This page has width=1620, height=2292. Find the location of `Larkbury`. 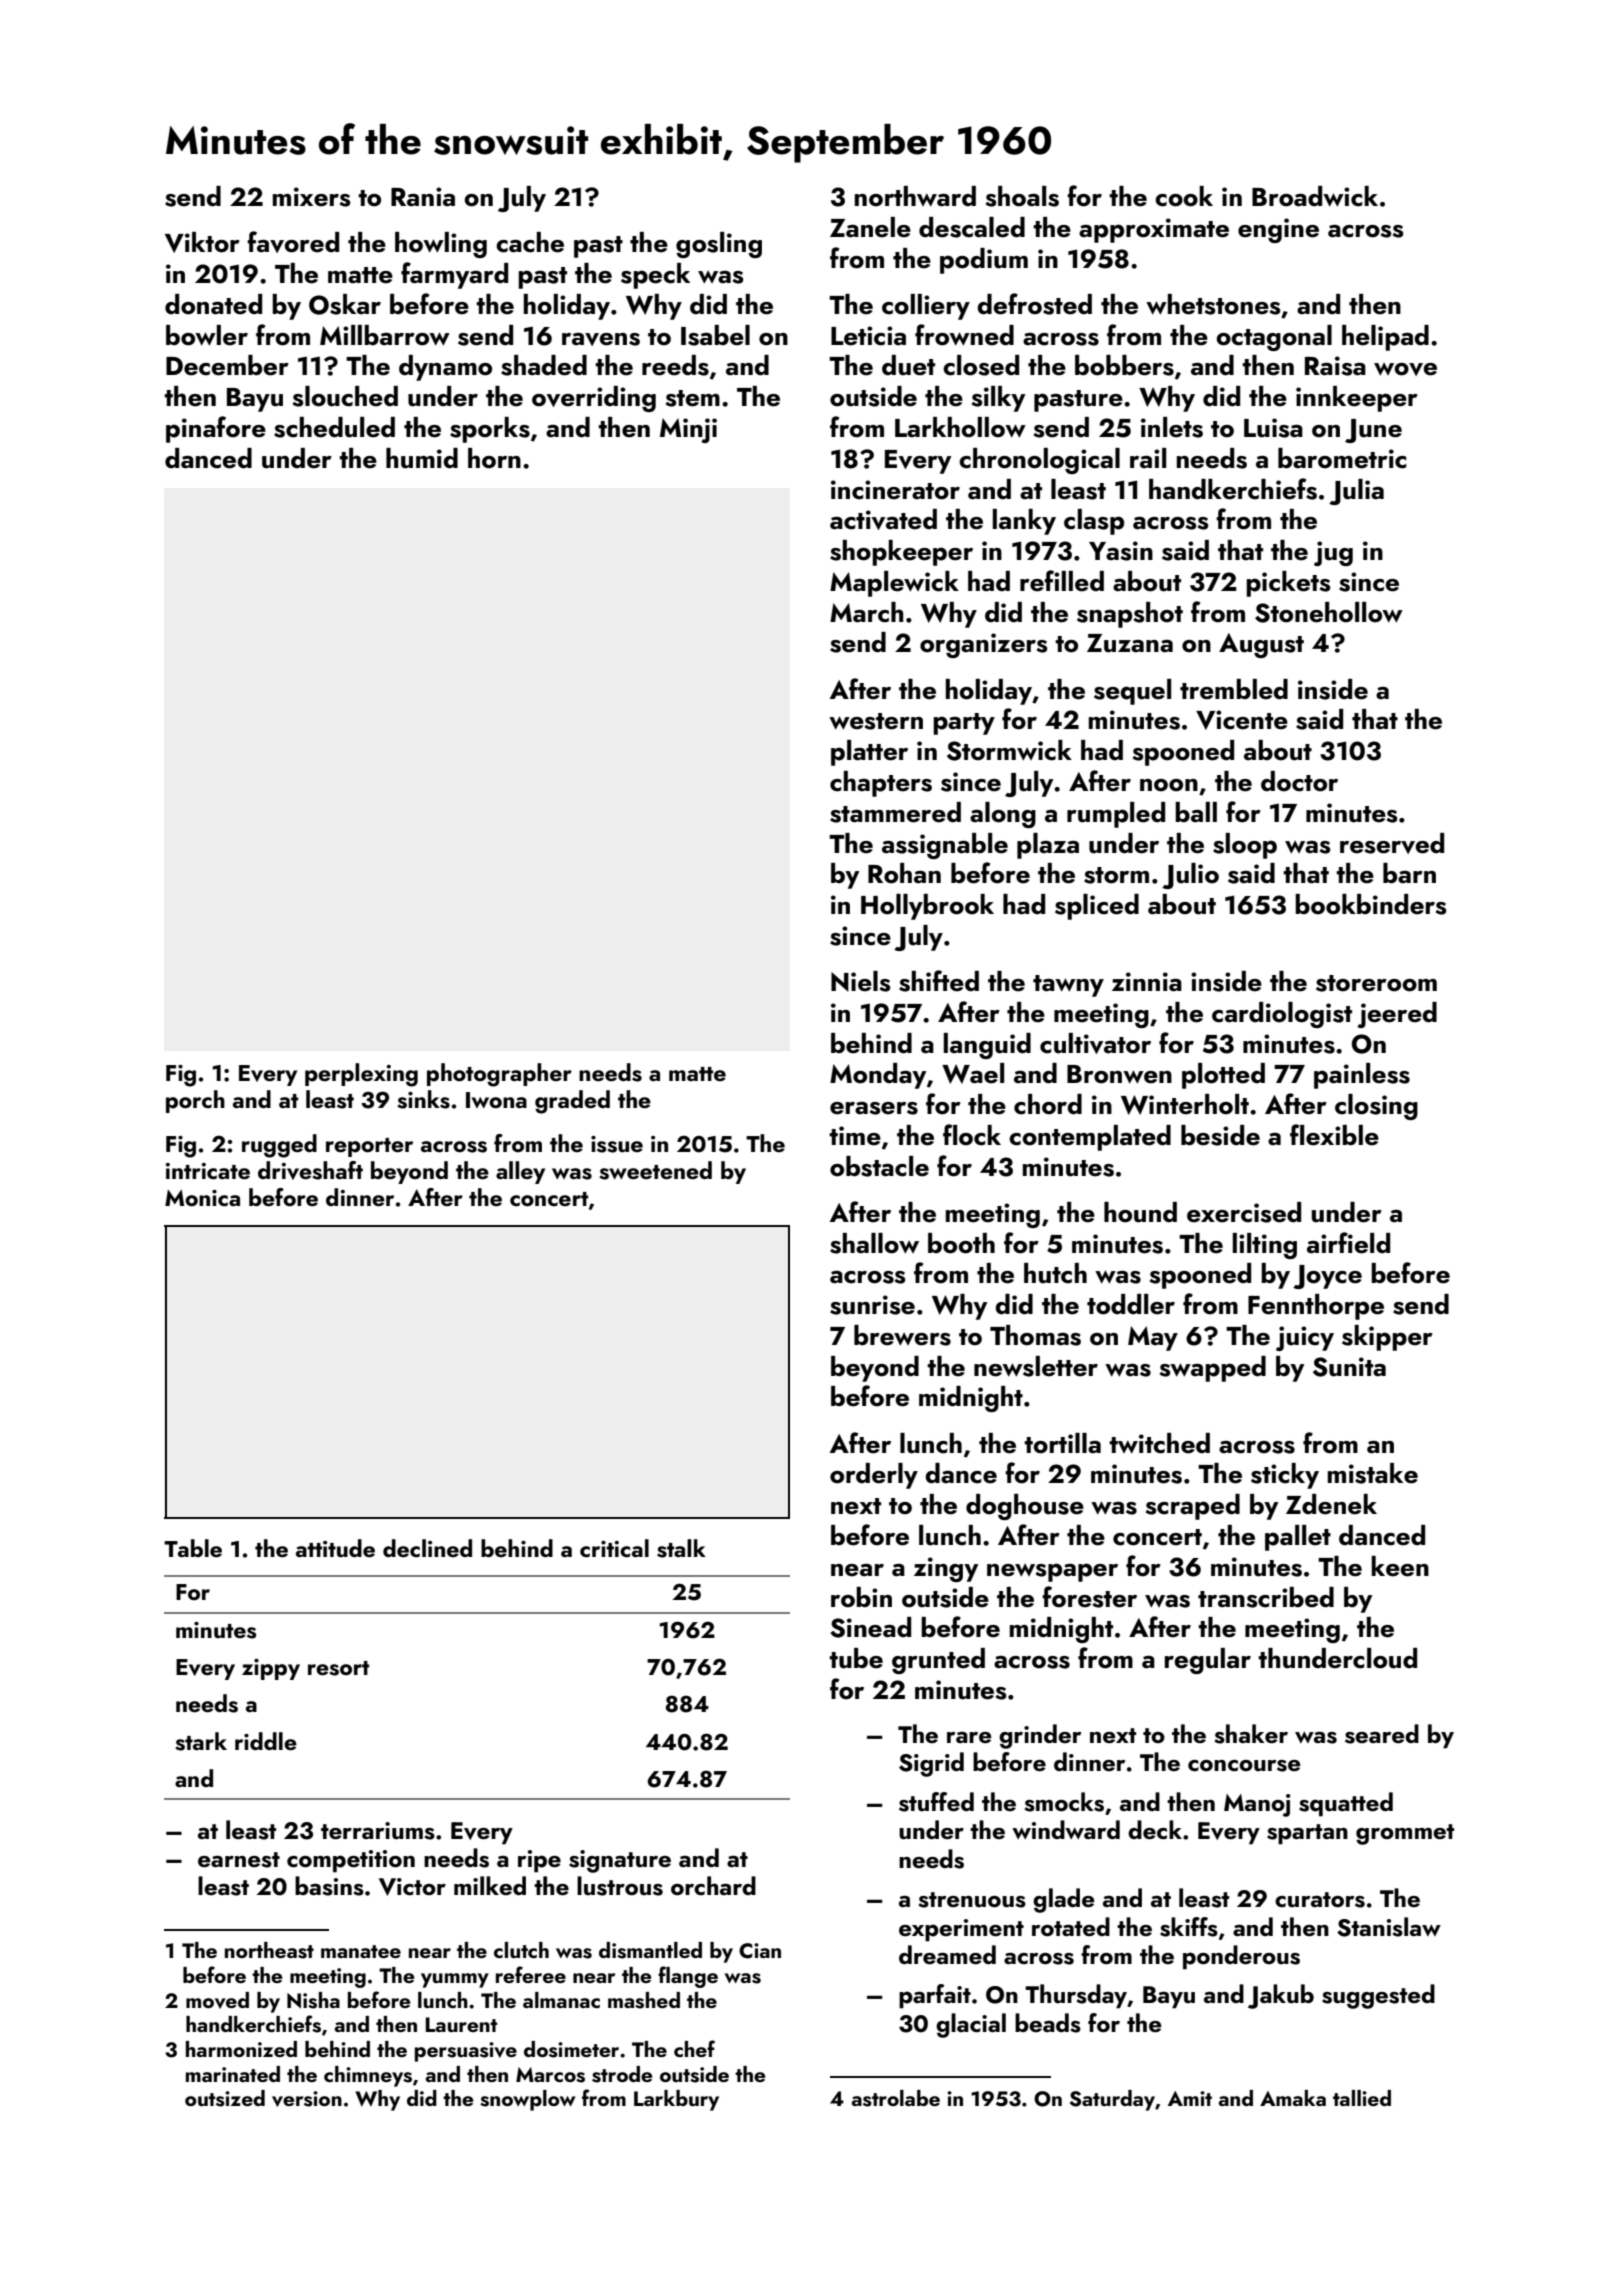

Larkbury is located at coordinates (676, 2100).
